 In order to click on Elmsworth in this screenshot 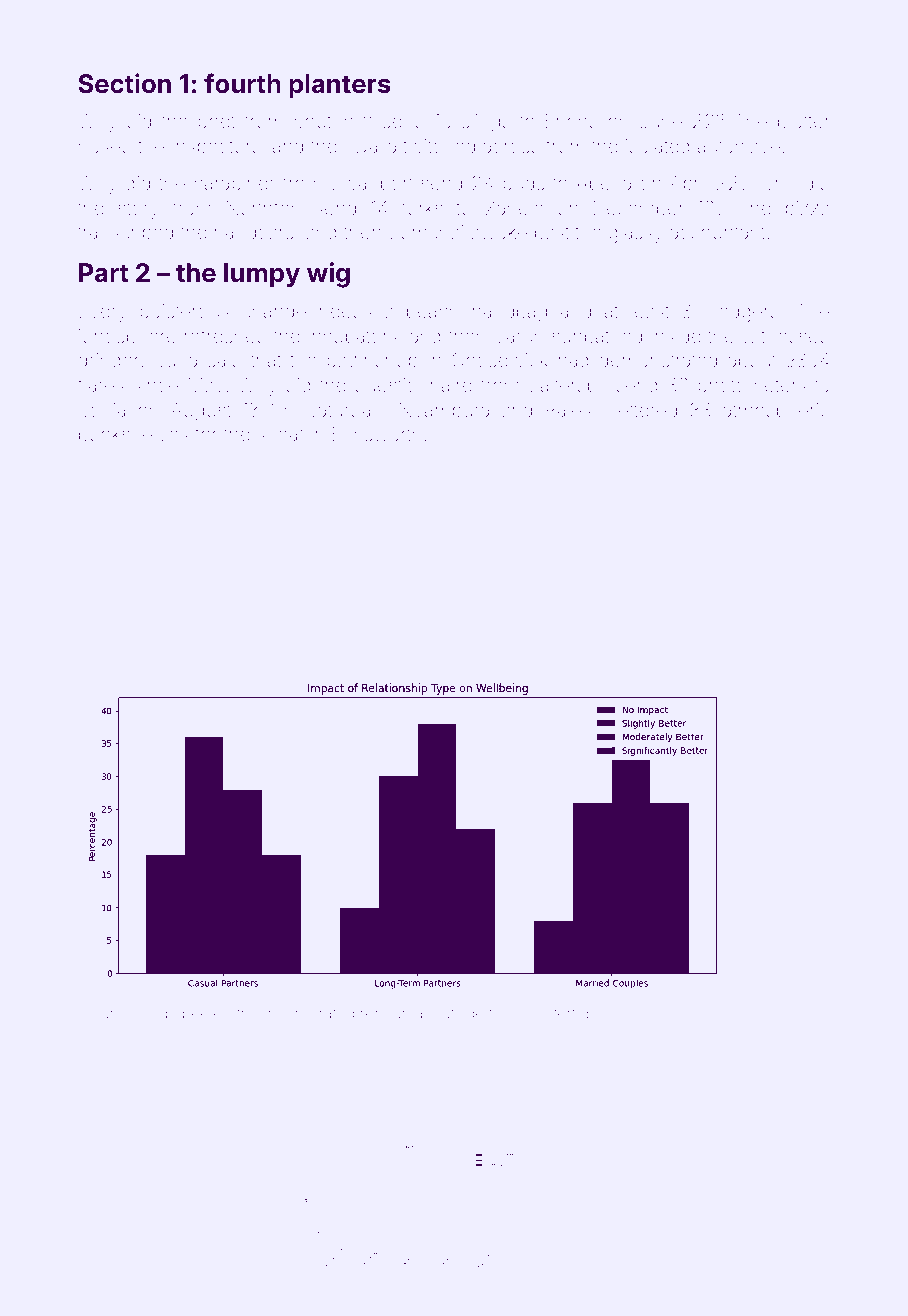, I will do `click(377, 433)`.
